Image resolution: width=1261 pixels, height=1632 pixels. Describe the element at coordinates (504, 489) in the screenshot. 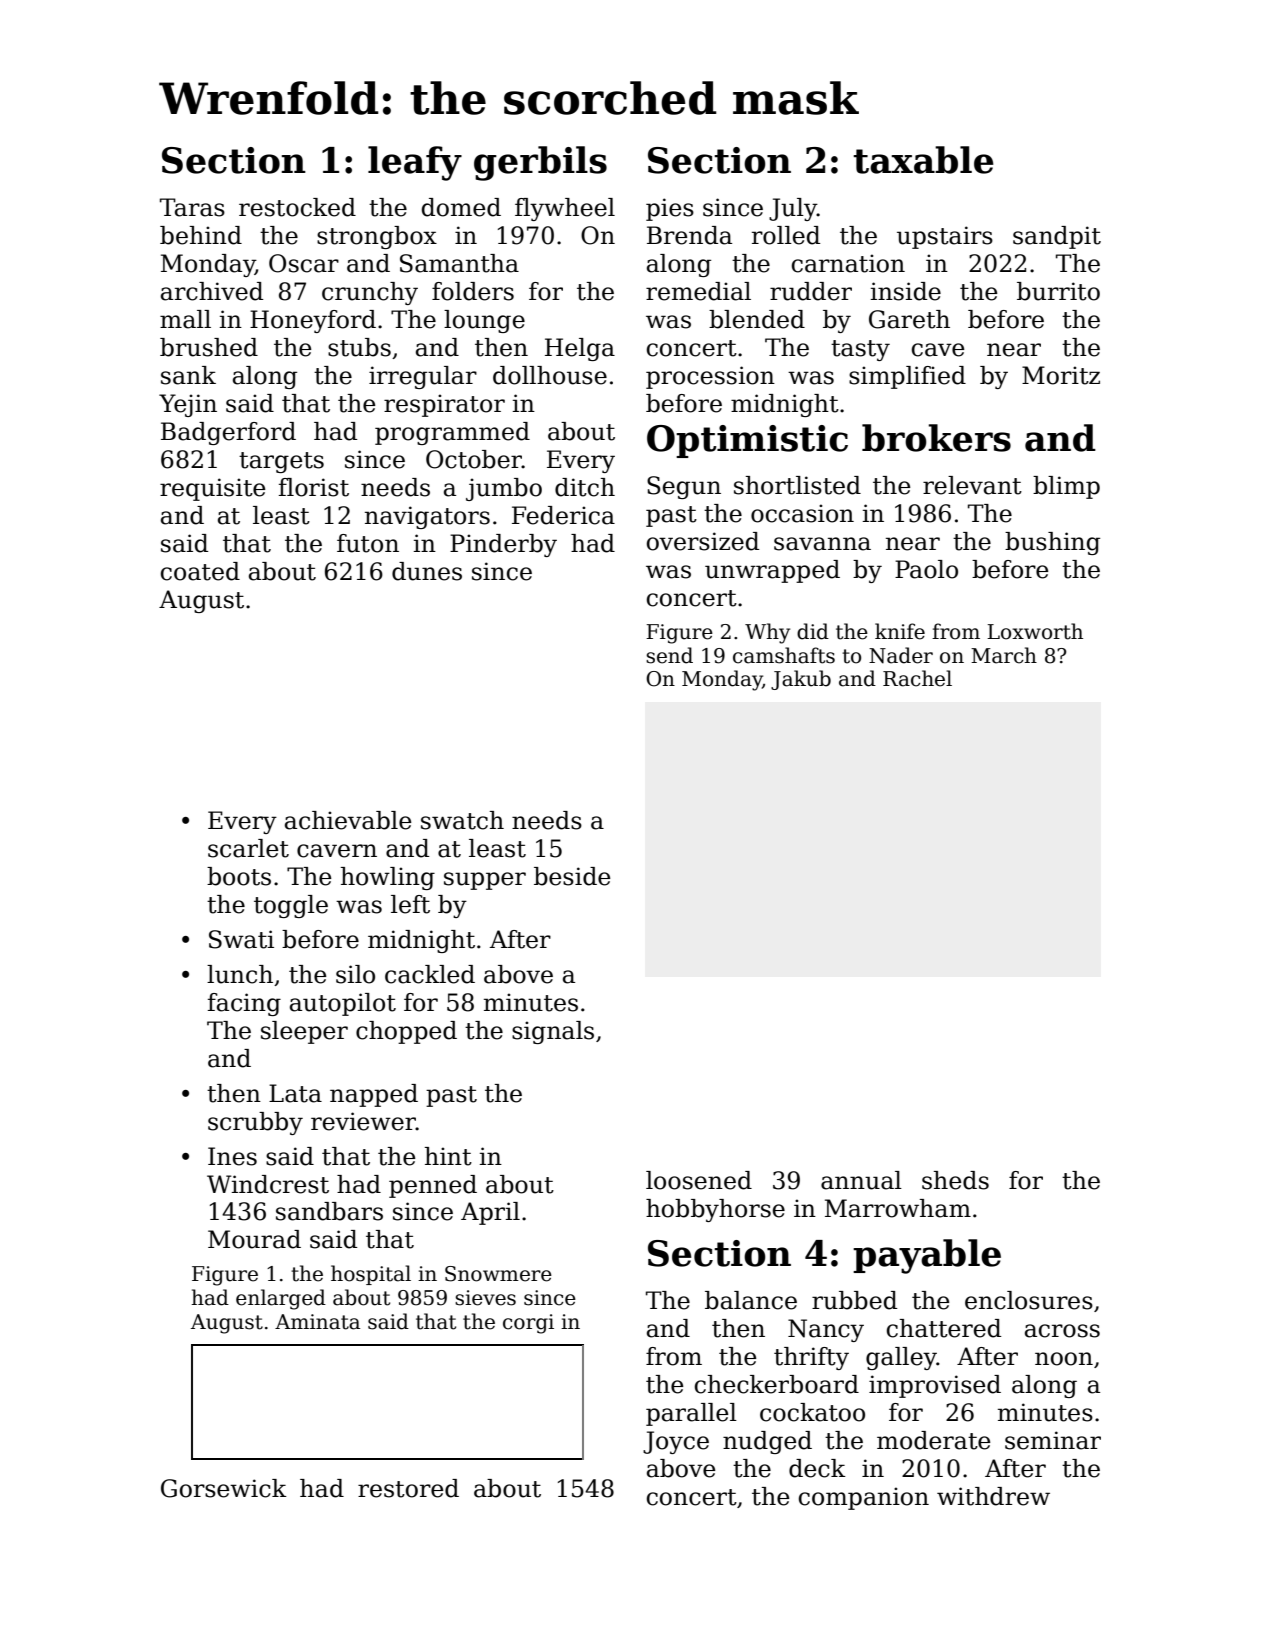

I see `jumbo` at that location.
